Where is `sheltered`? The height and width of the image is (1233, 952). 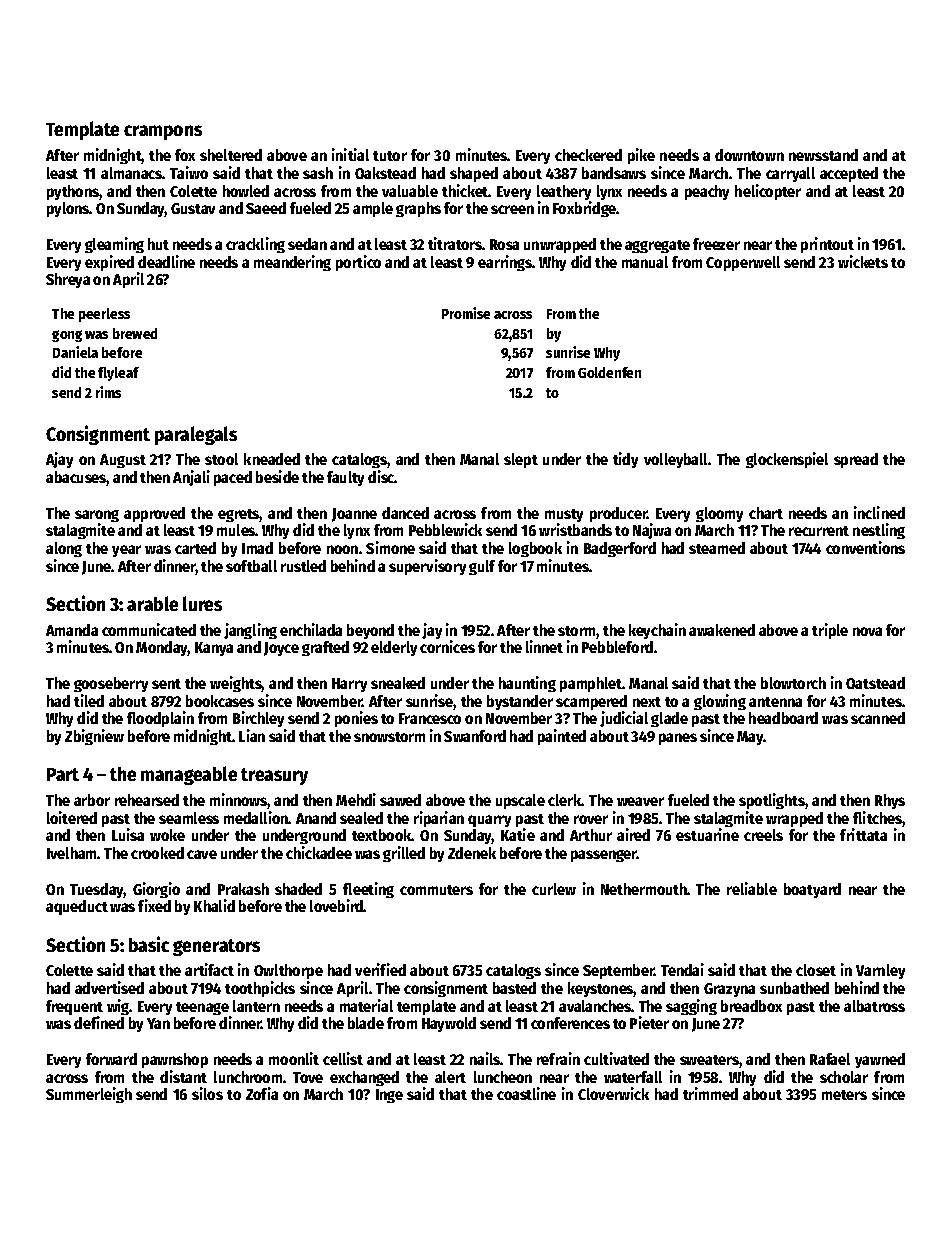
sheltered is located at coordinates (231, 155).
